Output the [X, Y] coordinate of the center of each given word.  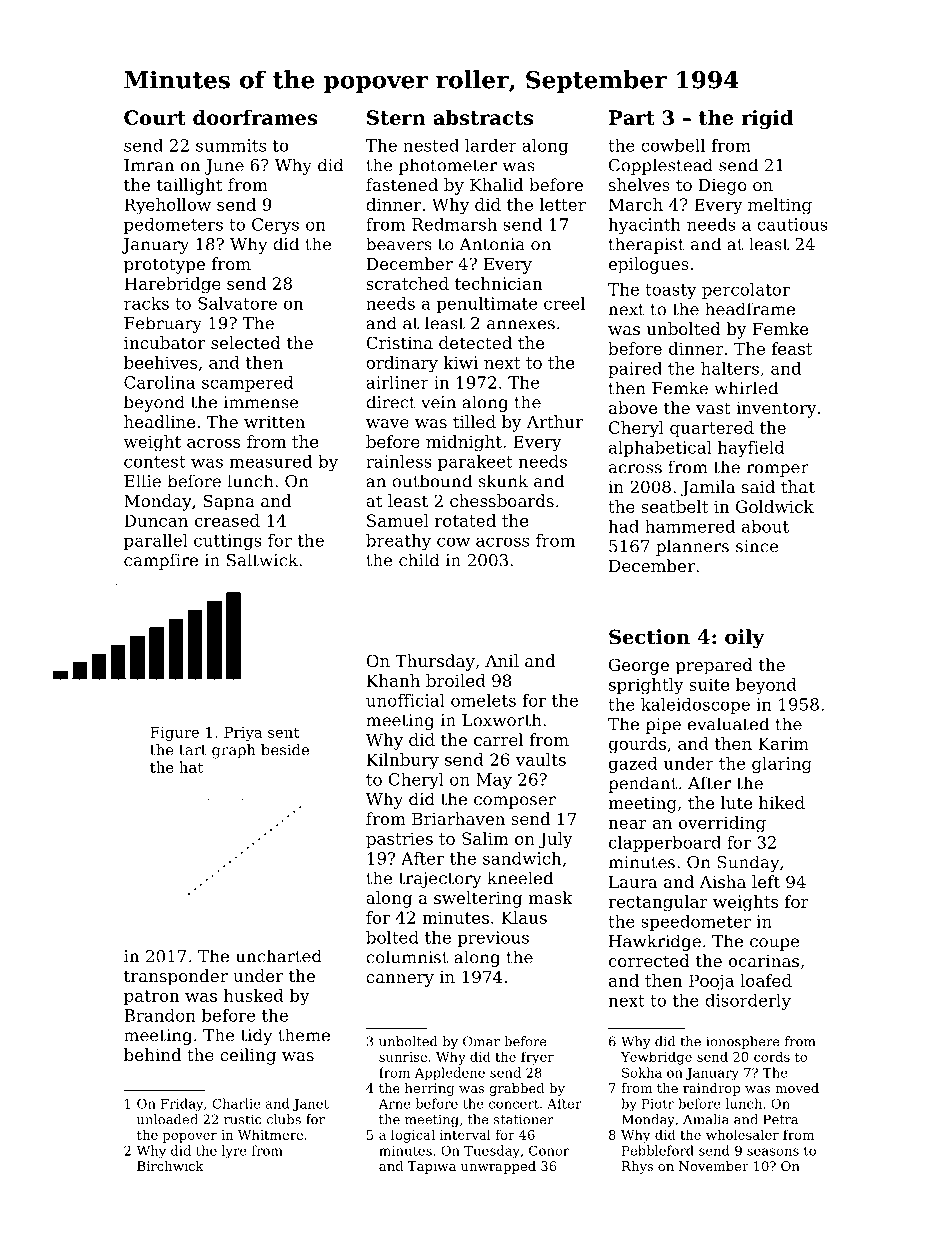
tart [193, 750]
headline [159, 421]
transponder [176, 977]
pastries [399, 840]
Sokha [642, 1072]
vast [713, 408]
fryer [537, 1058]
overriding [722, 824]
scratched [407, 283]
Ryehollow [167, 206]
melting [780, 206]
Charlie [237, 1103]
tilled [474, 421]
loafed [766, 980]
